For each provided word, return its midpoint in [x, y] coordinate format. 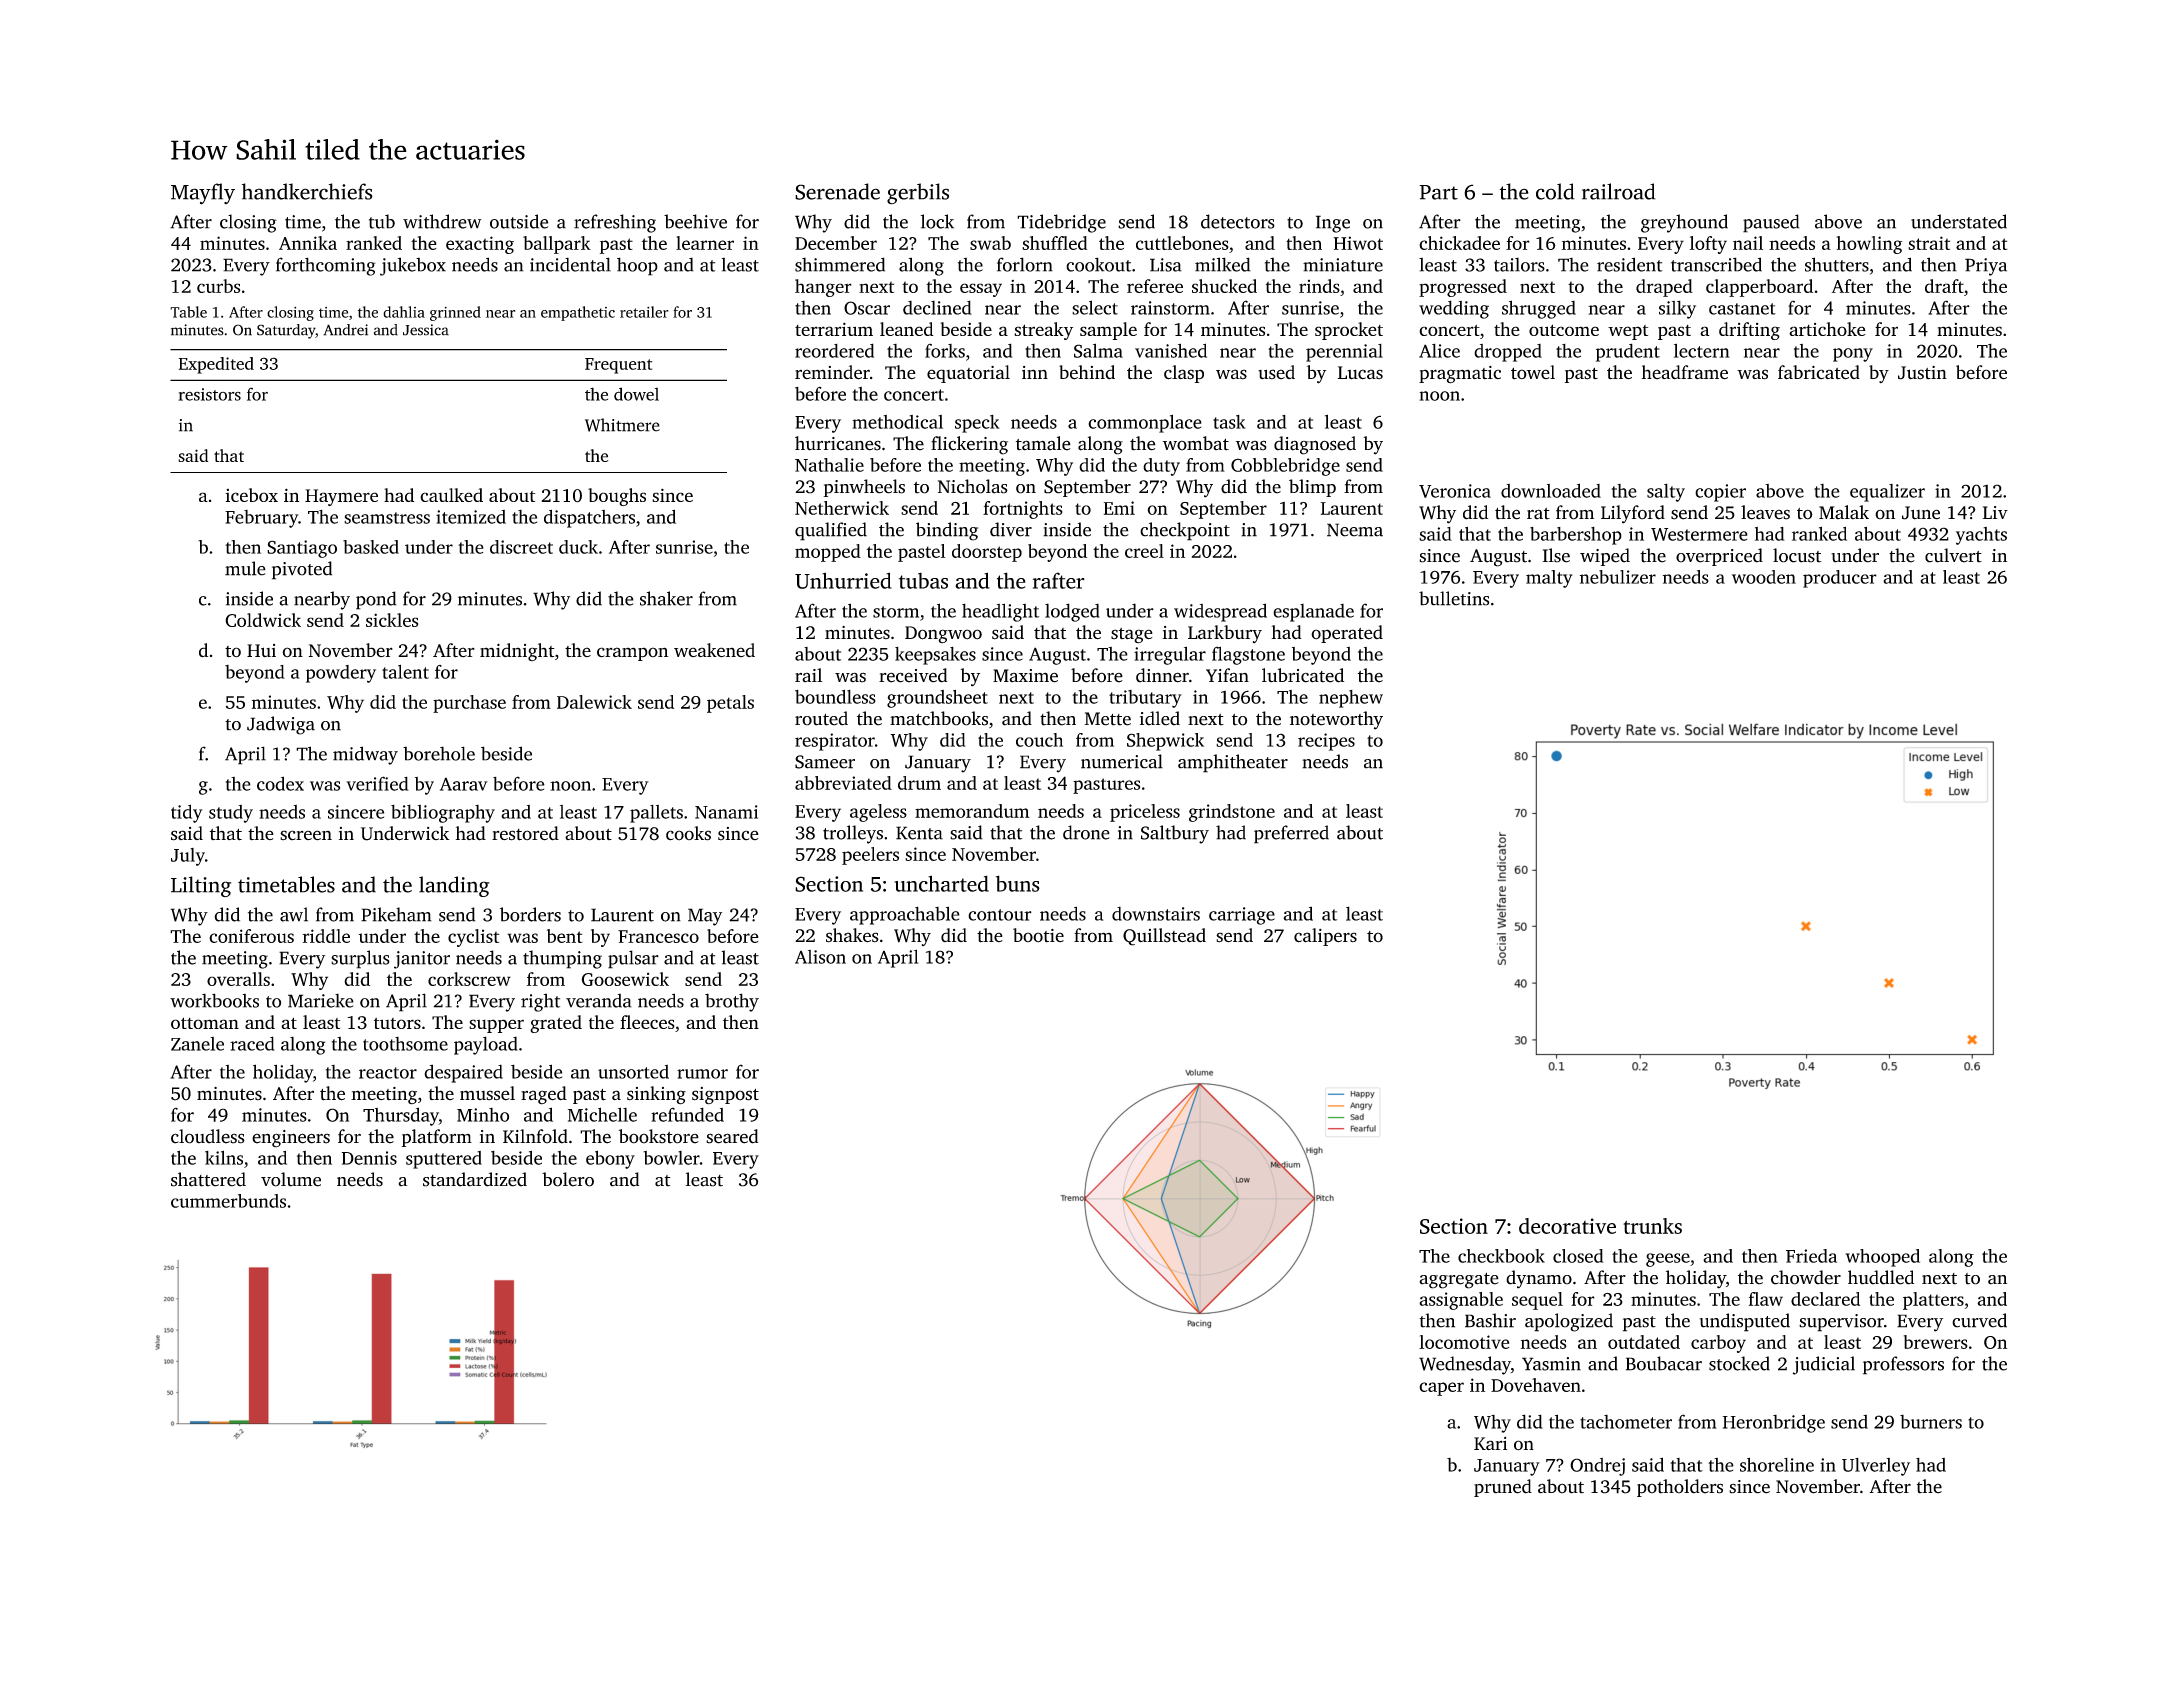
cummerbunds [228, 1201]
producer [1840, 579]
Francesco [658, 936]
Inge [1333, 224]
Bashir [1490, 1320]
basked [371, 547]
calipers [1325, 937]
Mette [1108, 719]
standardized [475, 1179]
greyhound [1684, 223]
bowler [671, 1158]
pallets [656, 814]
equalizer [1887, 493]
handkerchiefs [307, 191]
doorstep [987, 553]
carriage [1242, 916]
